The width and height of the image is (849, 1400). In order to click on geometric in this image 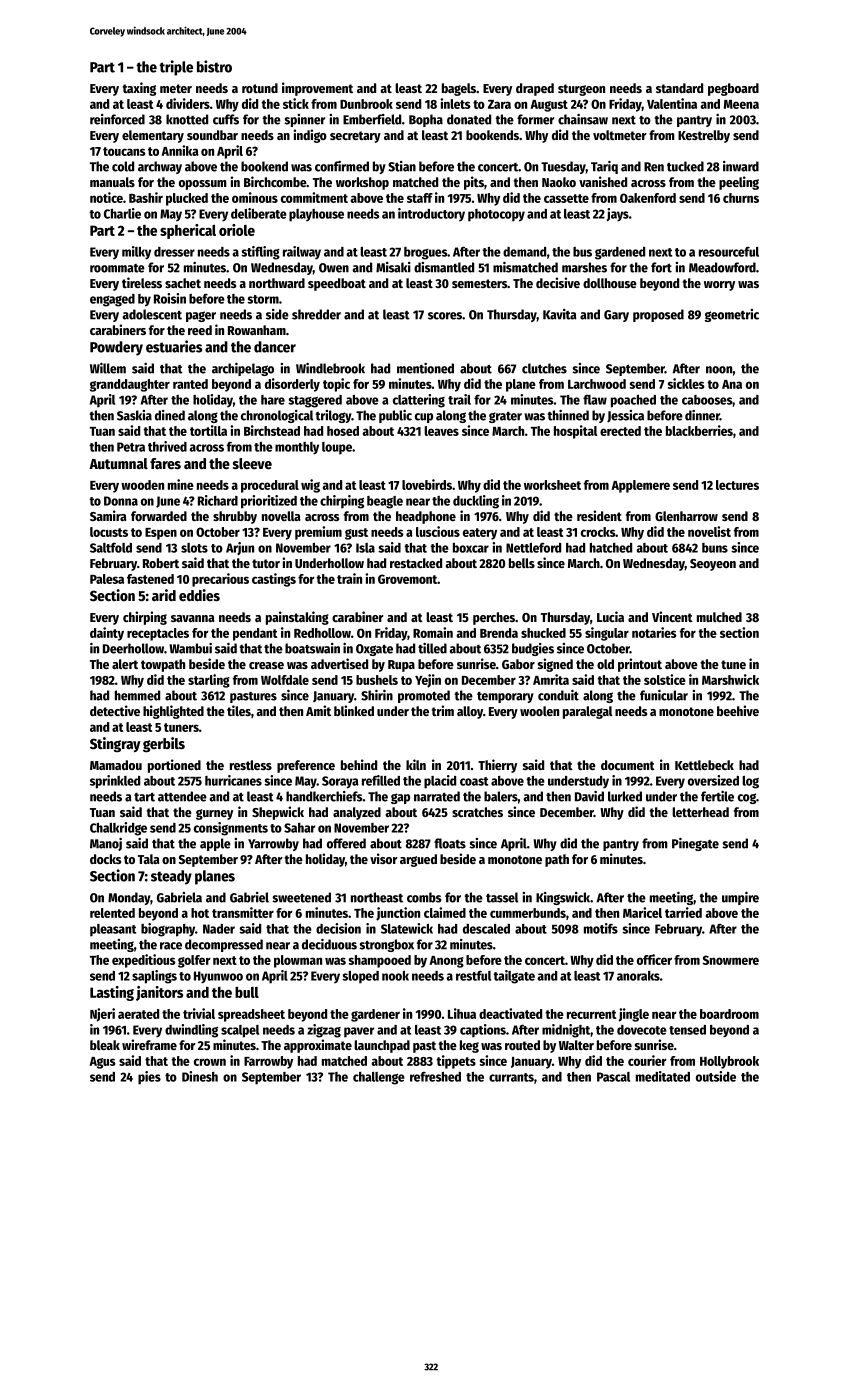, I will do `click(732, 315)`.
